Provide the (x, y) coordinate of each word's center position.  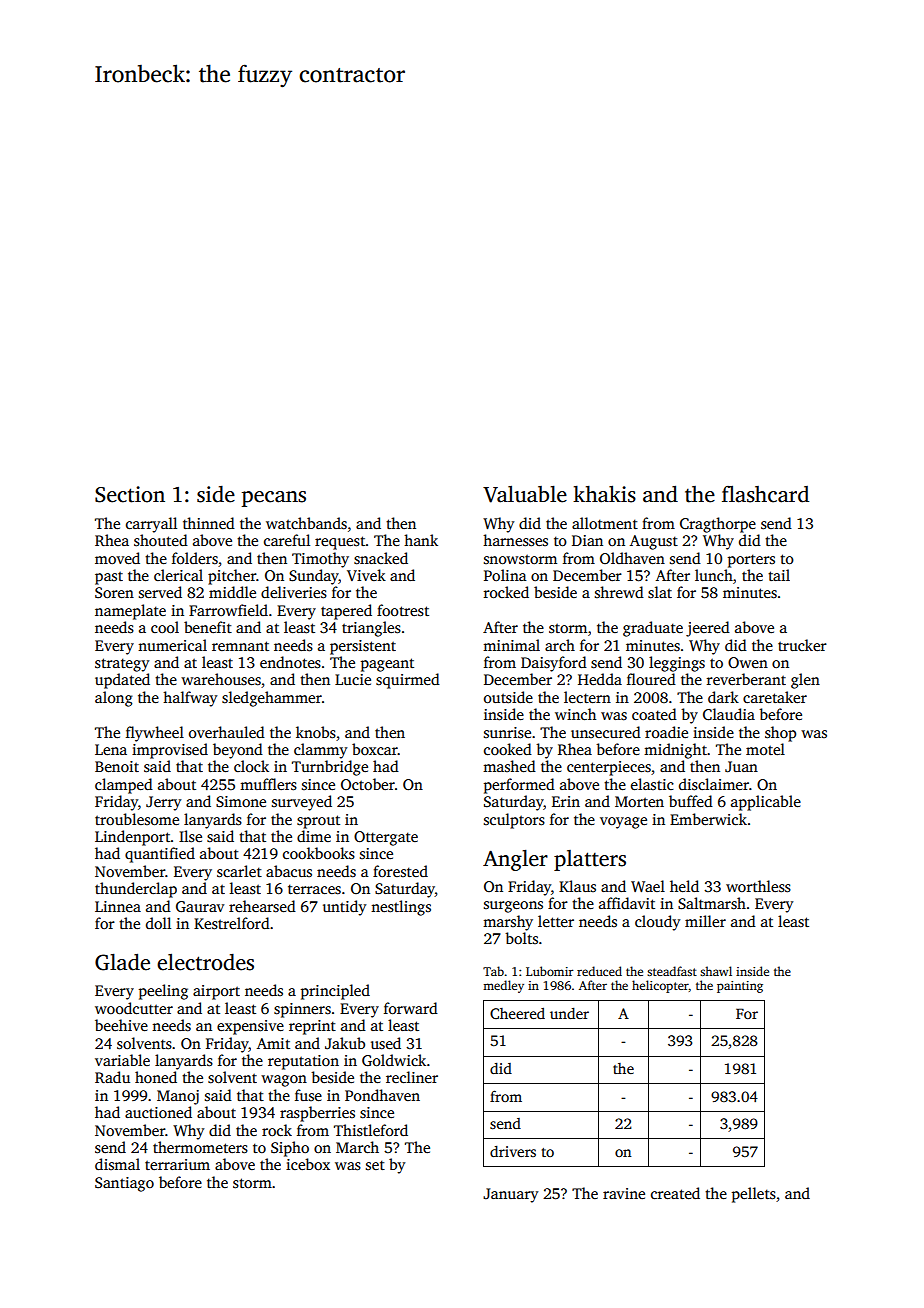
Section (130, 494)
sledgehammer (272, 699)
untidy (344, 908)
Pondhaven (382, 1095)
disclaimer (714, 784)
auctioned (158, 1112)
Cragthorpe (718, 525)
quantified (160, 855)
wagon (284, 1081)
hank (421, 540)
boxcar (375, 749)
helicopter (660, 986)
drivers (513, 1151)
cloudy (657, 923)
